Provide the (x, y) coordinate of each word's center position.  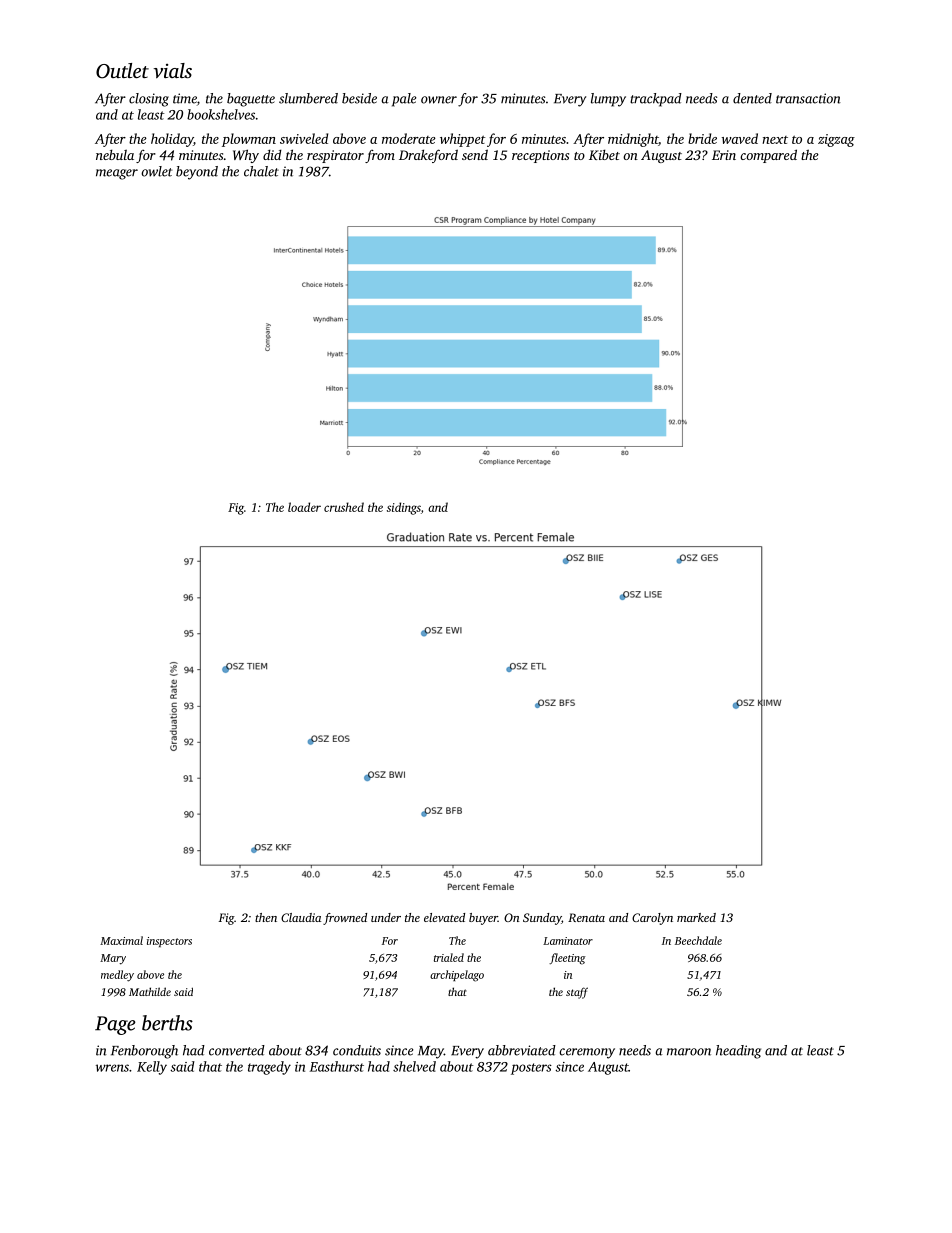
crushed (344, 507)
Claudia (301, 917)
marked (696, 917)
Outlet (122, 71)
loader (304, 507)
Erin (724, 155)
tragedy (269, 1068)
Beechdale (698, 940)
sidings (404, 508)
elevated (444, 917)
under (386, 917)
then (266, 917)
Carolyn (652, 919)
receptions (540, 156)
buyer (483, 919)
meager (117, 174)
